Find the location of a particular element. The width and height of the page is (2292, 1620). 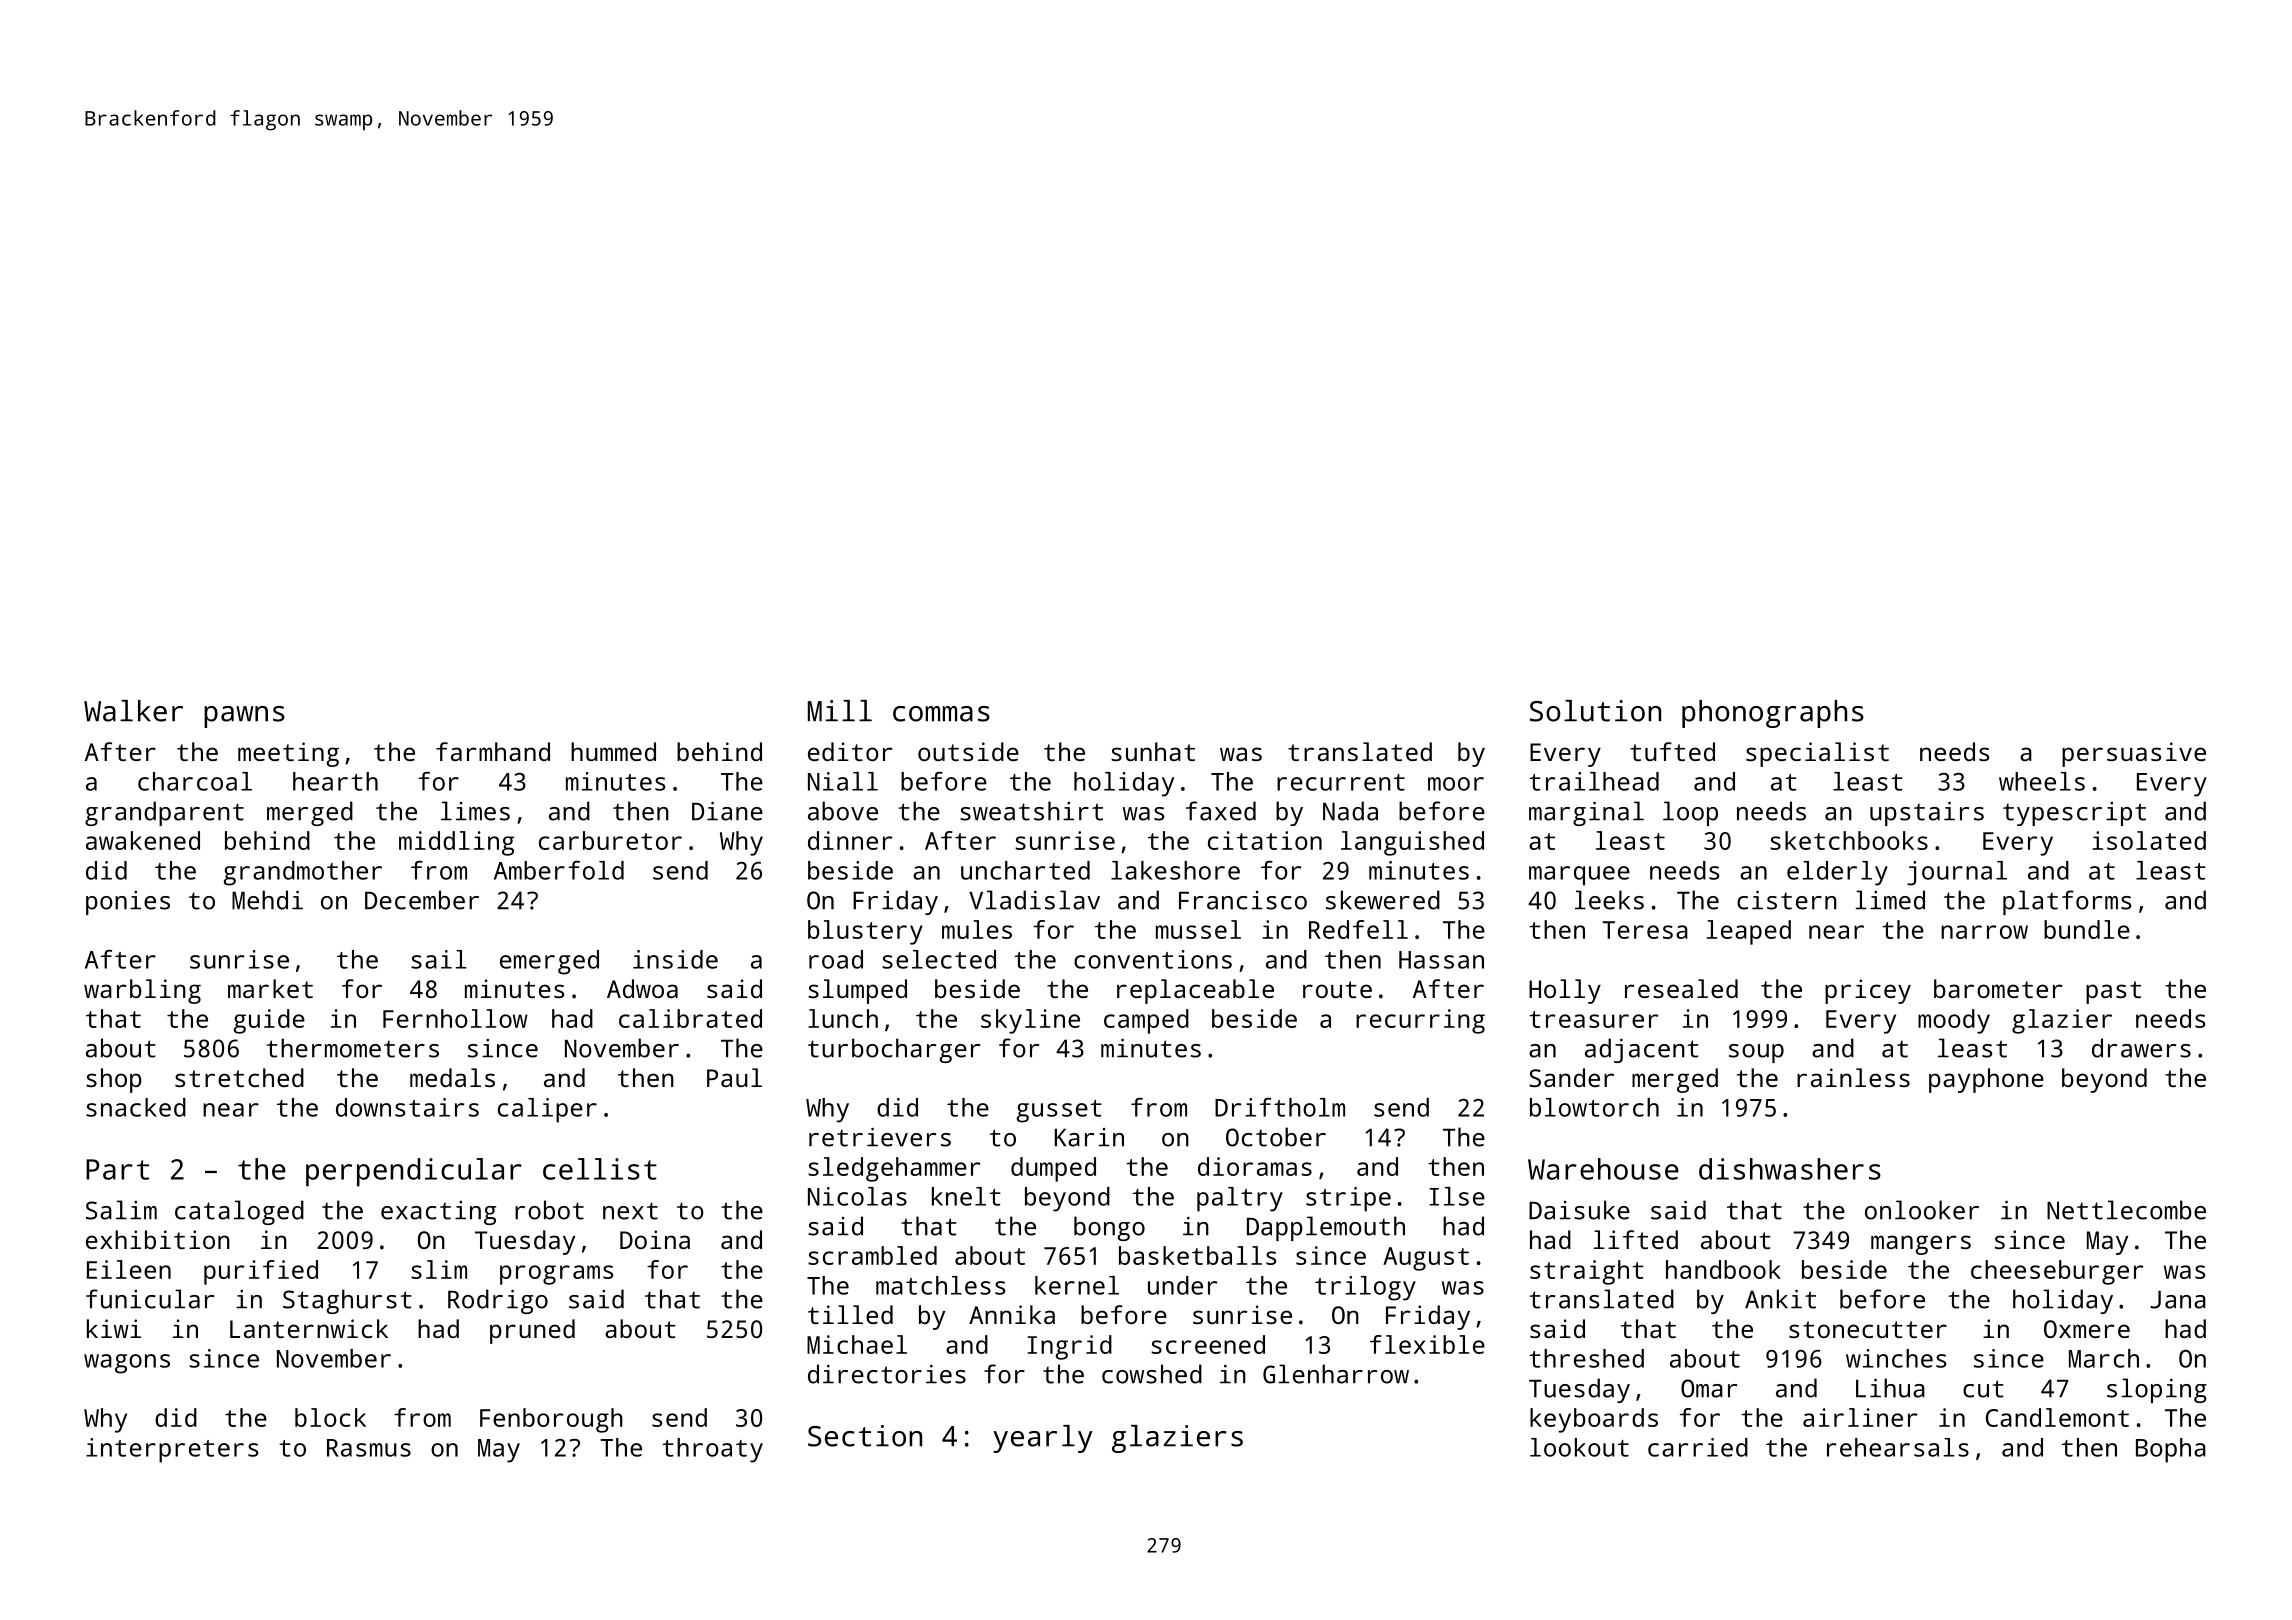

ponies is located at coordinates (128, 903).
